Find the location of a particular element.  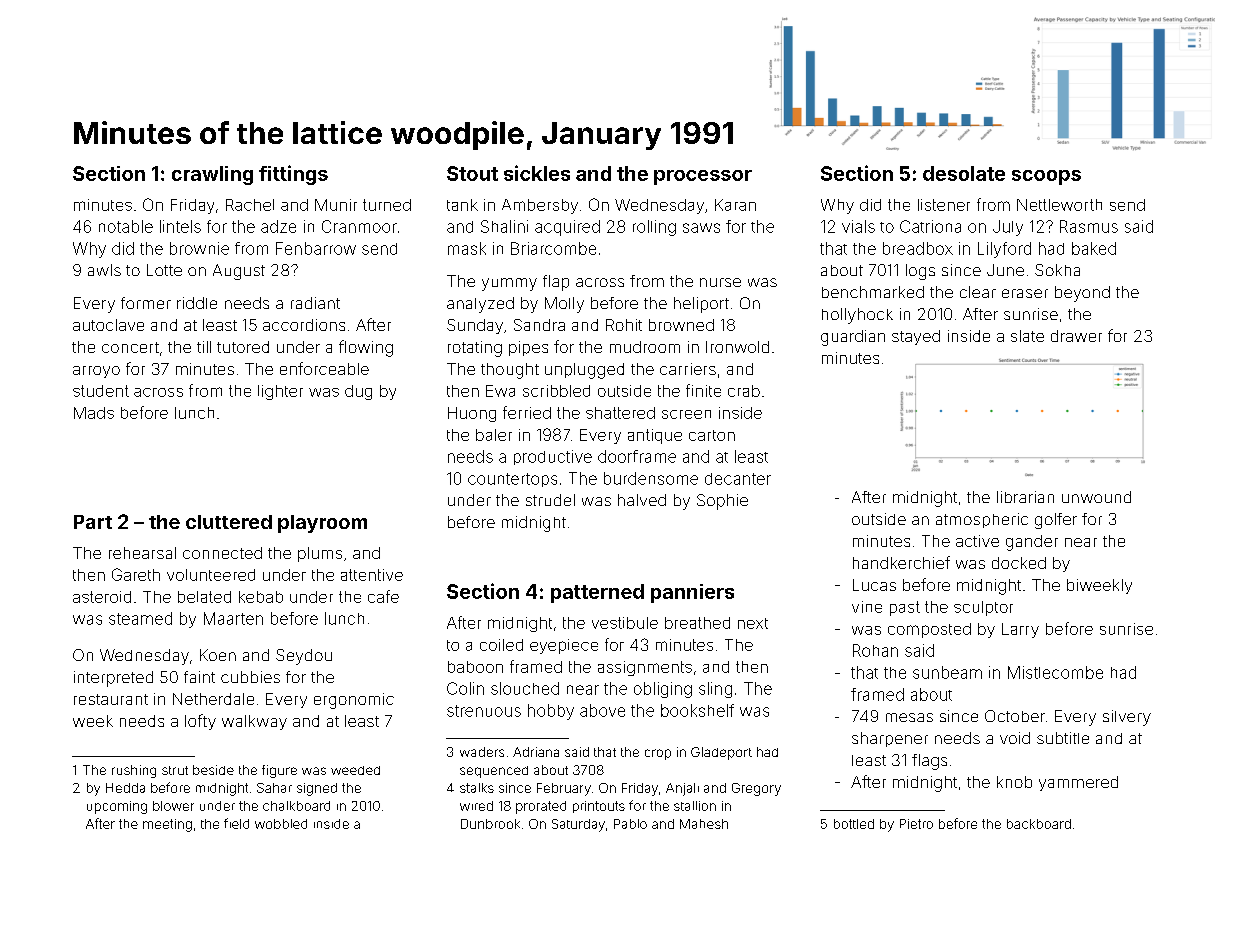

carton is located at coordinates (712, 435).
